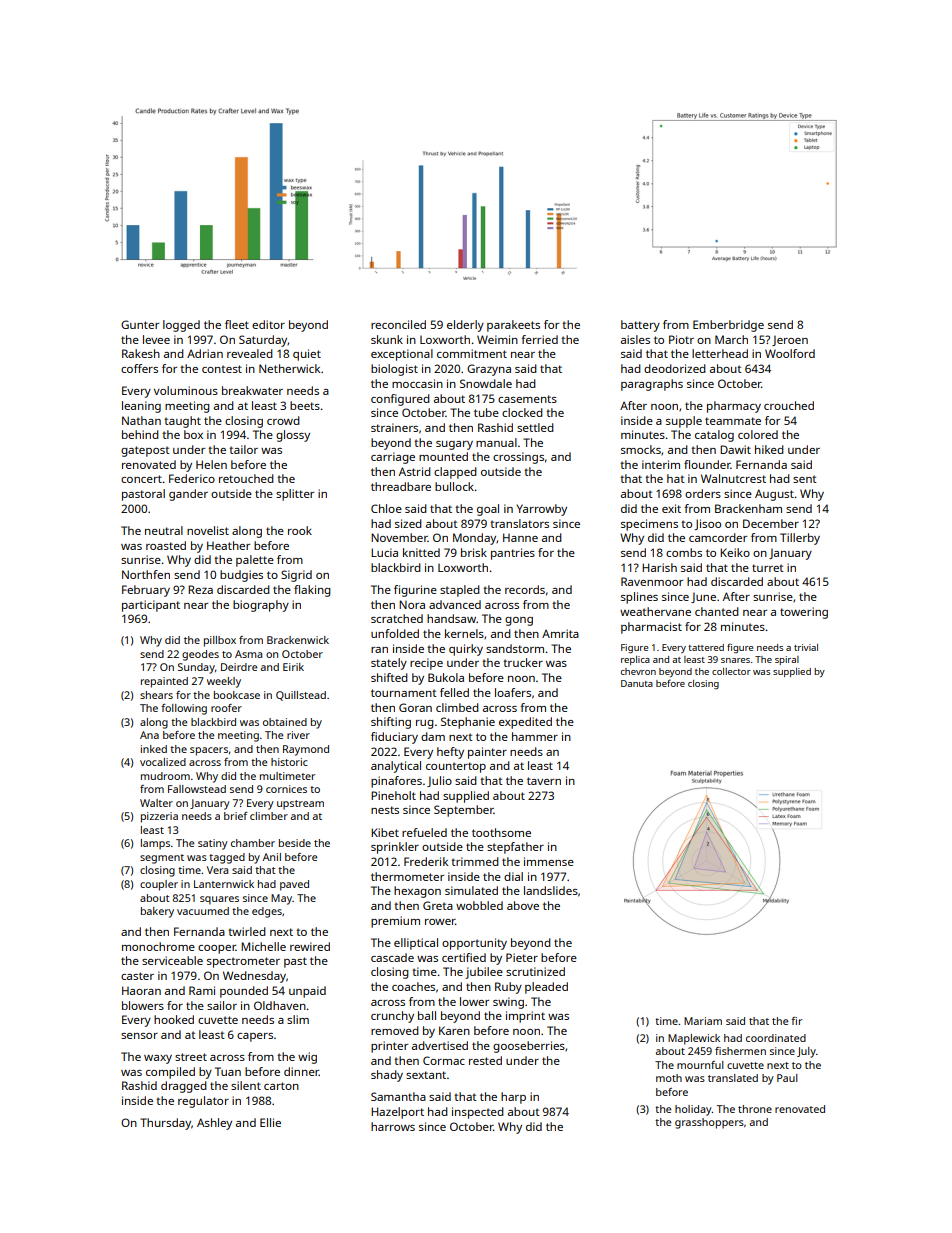 Image resolution: width=952 pixels, height=1233 pixels. I want to click on Brackenham, so click(748, 508).
